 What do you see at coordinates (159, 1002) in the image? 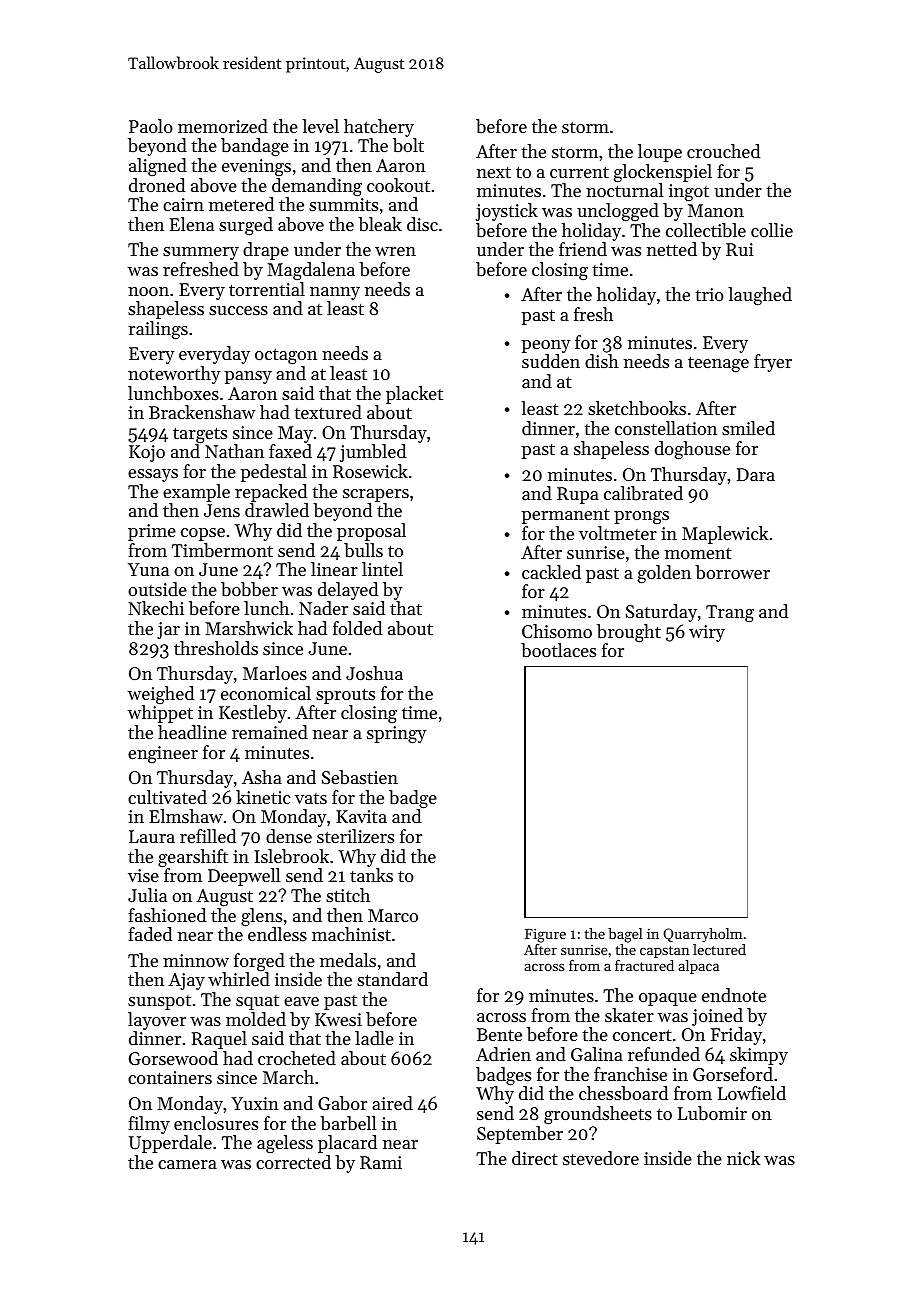
I see `sunspot` at bounding box center [159, 1002].
